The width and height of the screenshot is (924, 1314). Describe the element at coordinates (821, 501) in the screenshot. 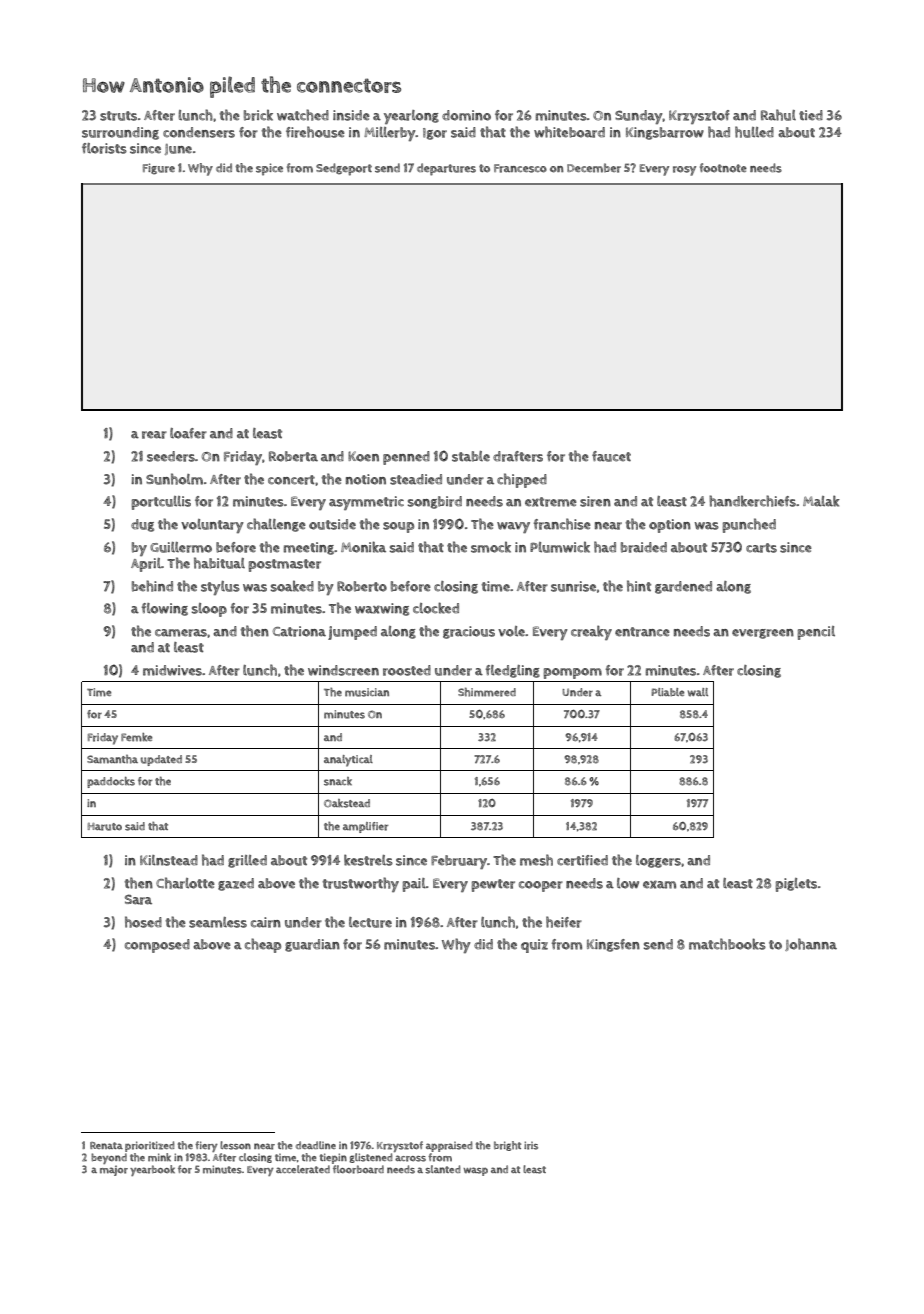

I see `Malak` at that location.
